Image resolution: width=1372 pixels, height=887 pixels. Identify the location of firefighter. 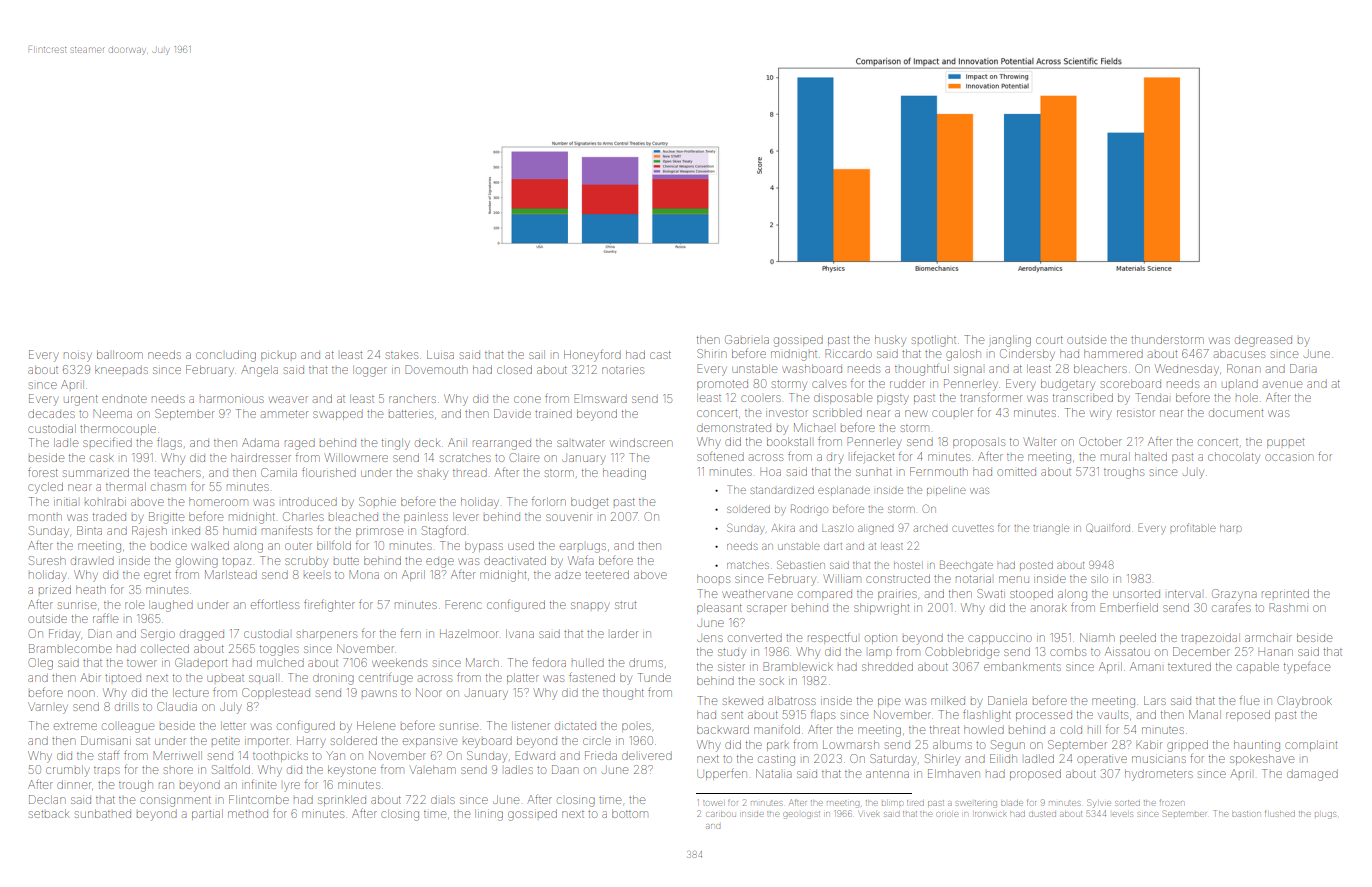
(329, 605).
